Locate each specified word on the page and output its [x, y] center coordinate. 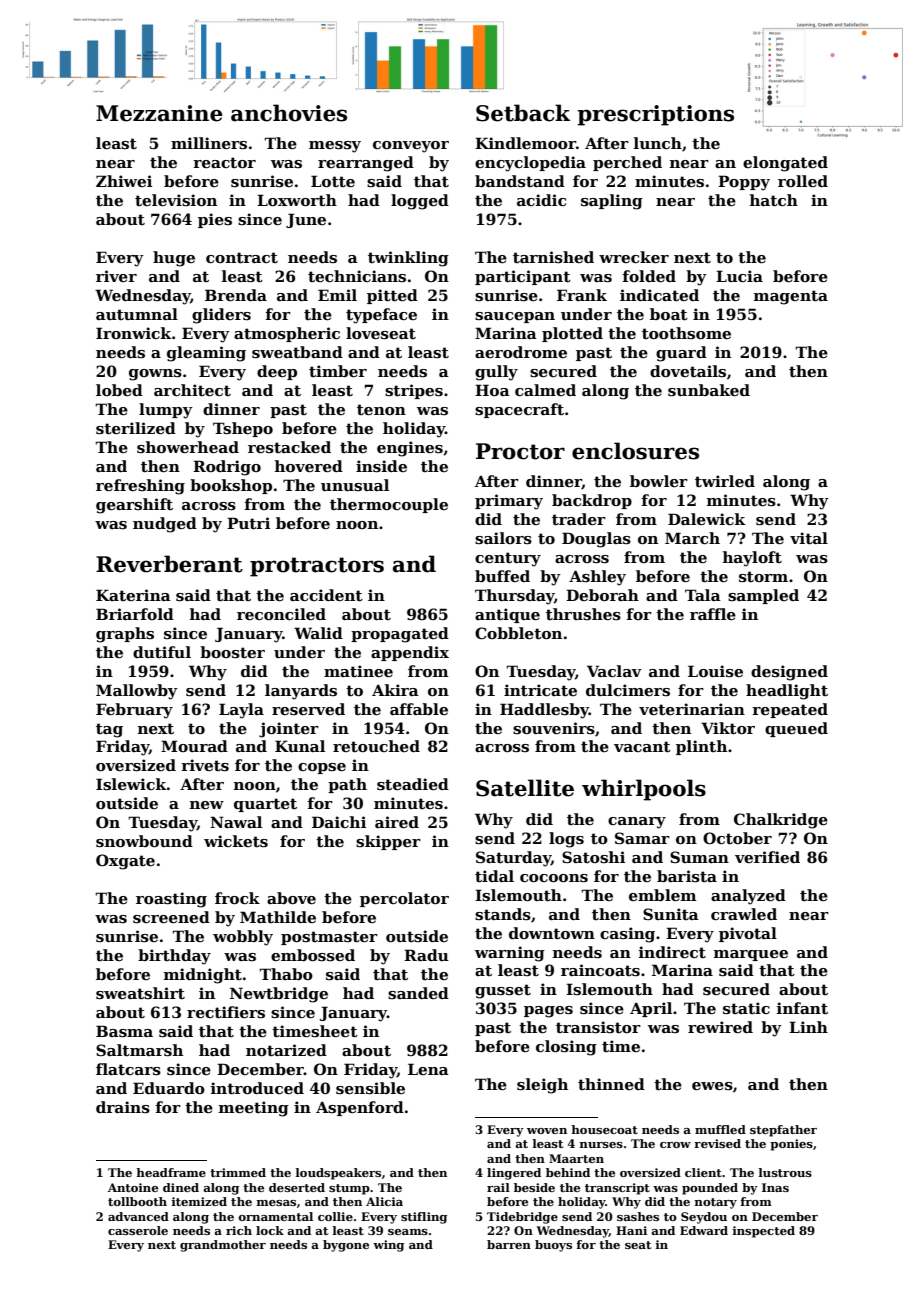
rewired [720, 1027]
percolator [404, 899]
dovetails [688, 371]
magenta [791, 297]
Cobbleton [518, 633]
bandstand [520, 181]
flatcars [128, 1069]
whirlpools [644, 790]
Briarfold [135, 614]
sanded [418, 993]
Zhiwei [124, 181]
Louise [715, 671]
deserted [297, 1187]
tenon [381, 409]
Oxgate [125, 862]
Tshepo [243, 429]
